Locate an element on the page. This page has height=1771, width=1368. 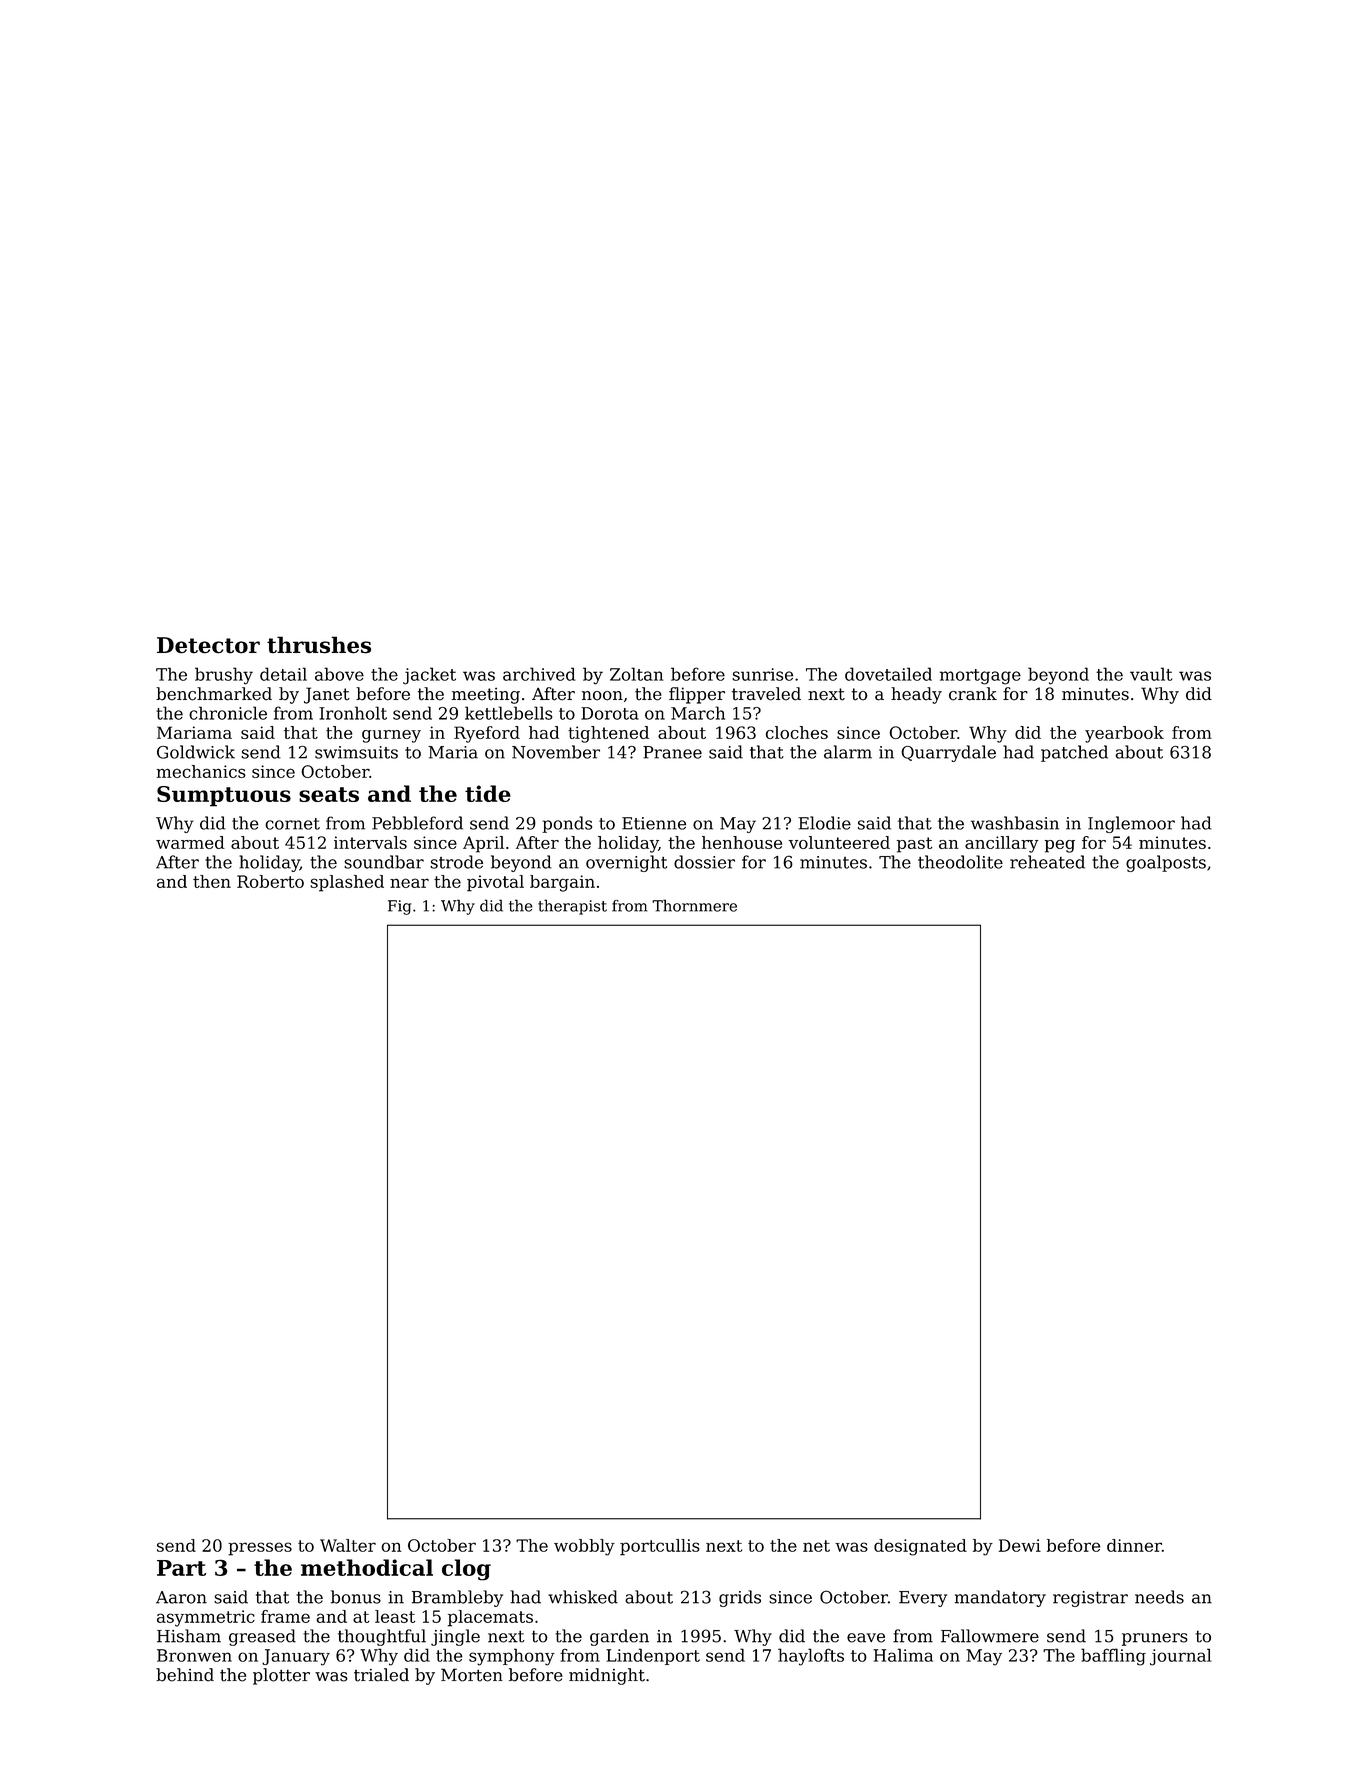
baffling is located at coordinates (1113, 1657).
